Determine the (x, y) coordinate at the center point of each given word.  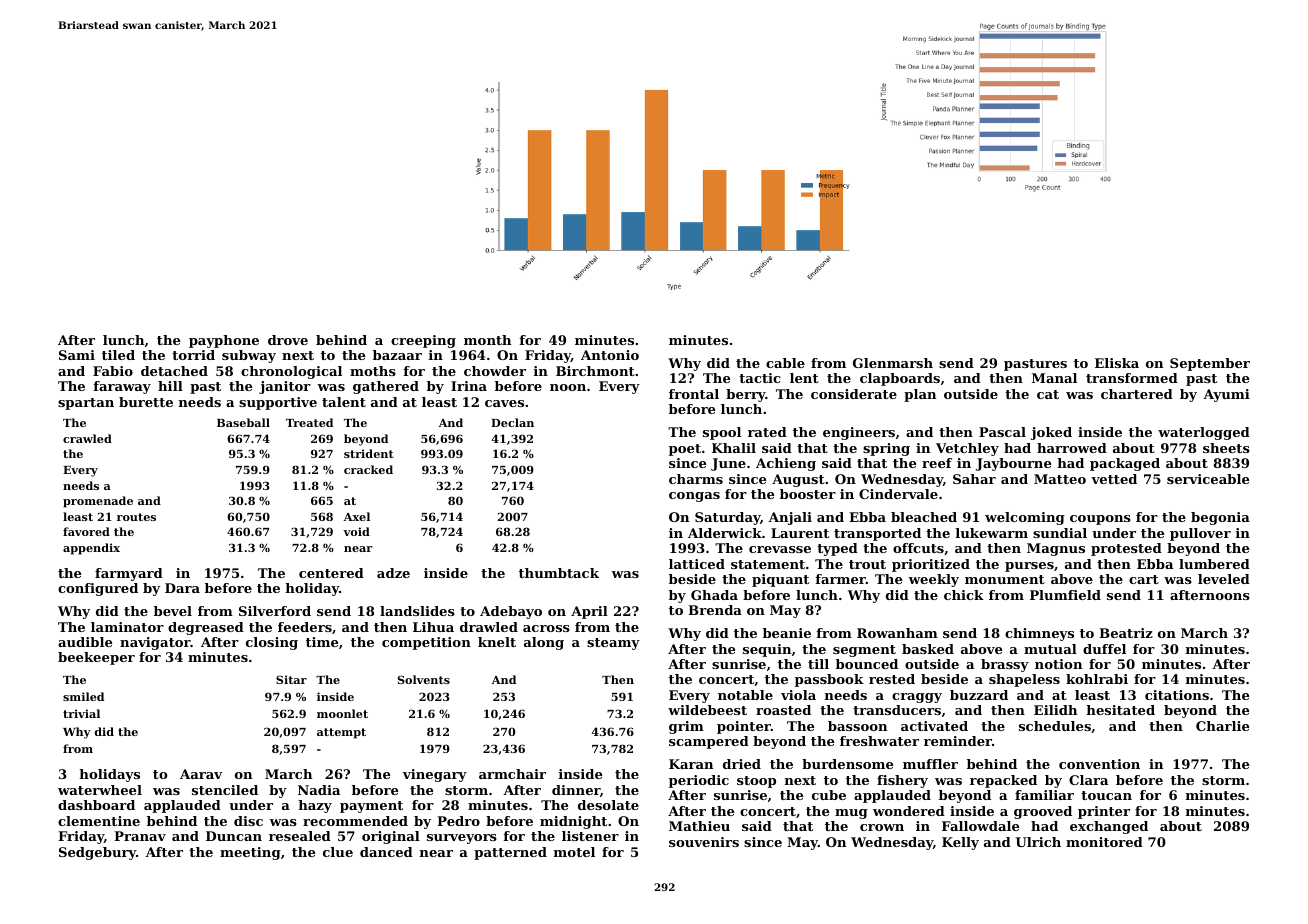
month (487, 340)
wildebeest (707, 710)
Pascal (1002, 432)
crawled (87, 438)
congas (694, 497)
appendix (91, 549)
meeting (250, 853)
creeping (423, 341)
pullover (1200, 534)
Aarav (201, 774)
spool (722, 433)
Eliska (1117, 363)
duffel (1104, 649)
